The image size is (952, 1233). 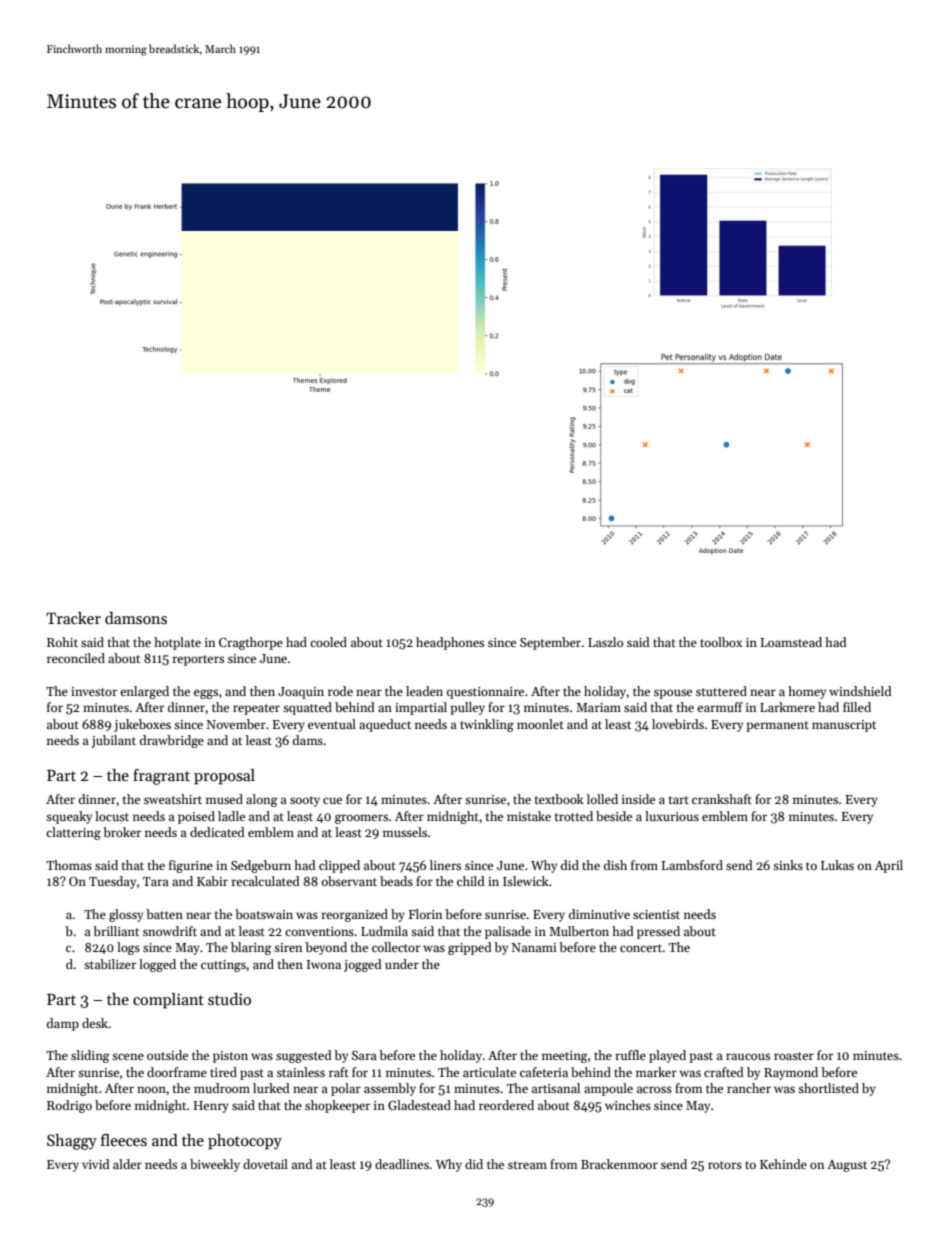 I want to click on Islewick, so click(x=526, y=881).
